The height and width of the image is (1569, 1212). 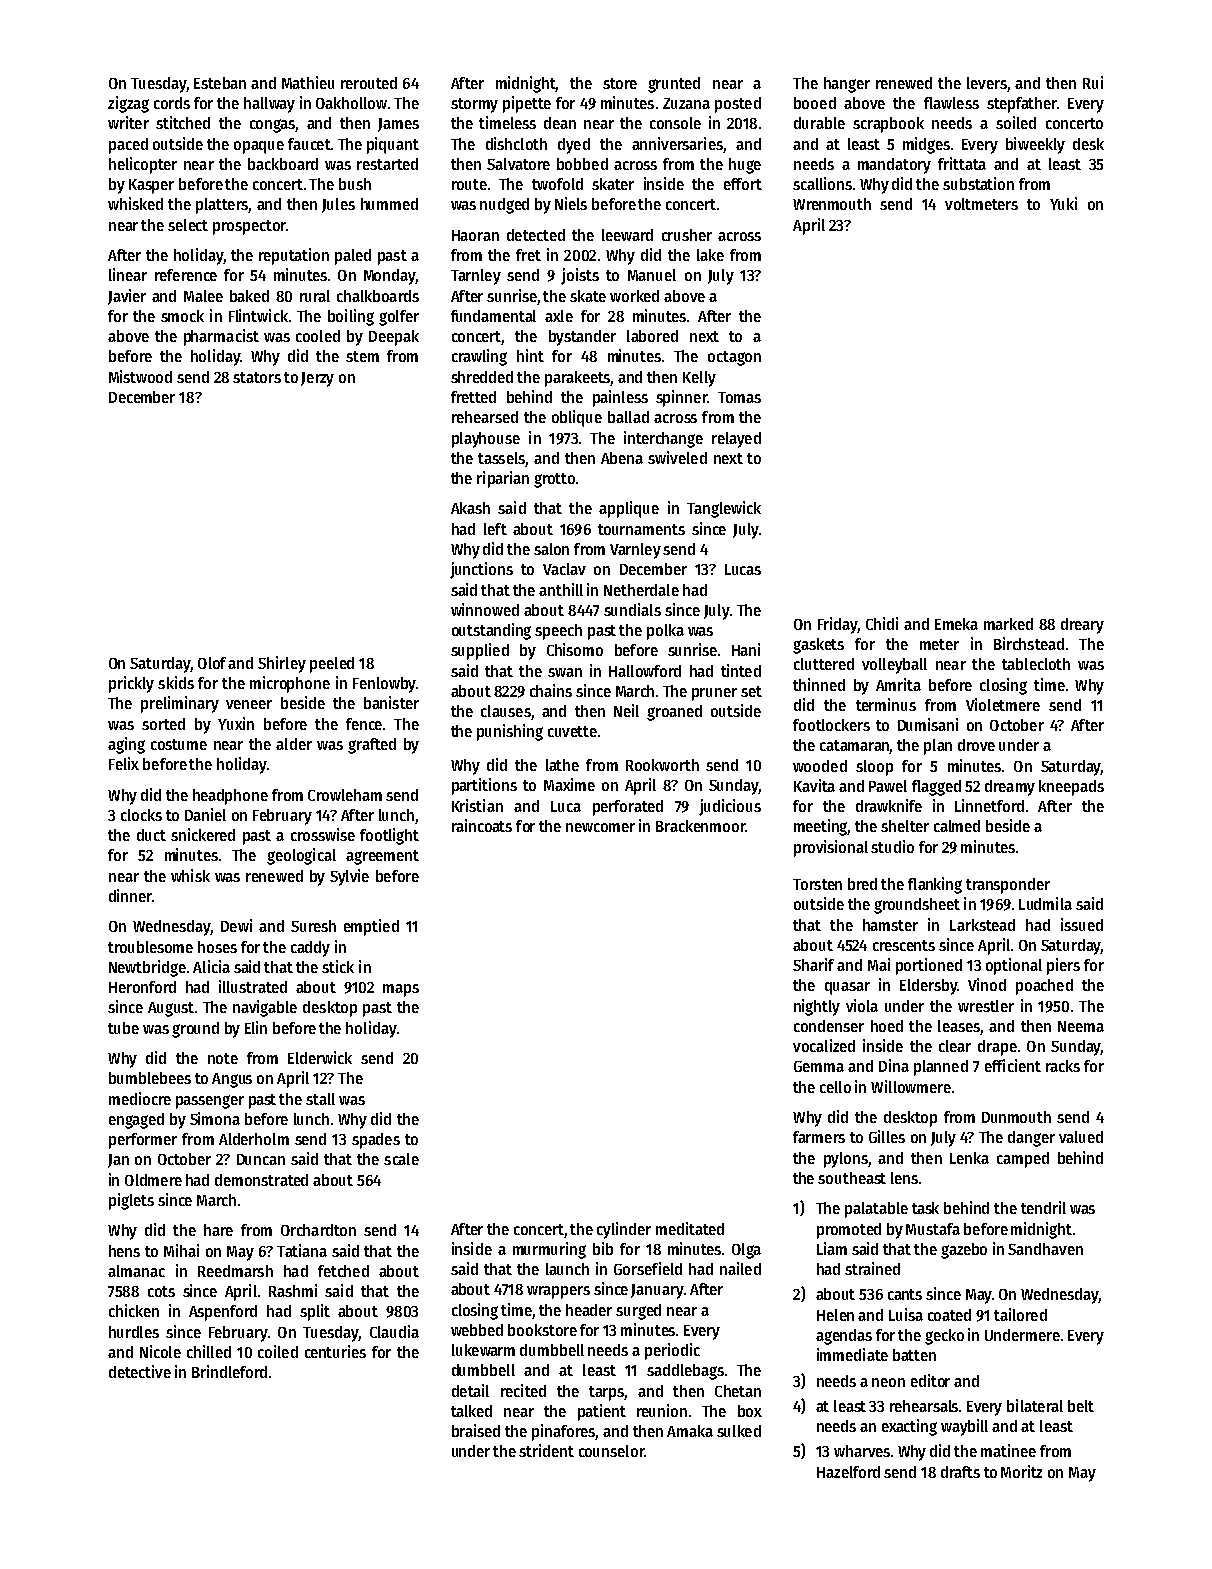 I want to click on newcomer, so click(x=600, y=827).
